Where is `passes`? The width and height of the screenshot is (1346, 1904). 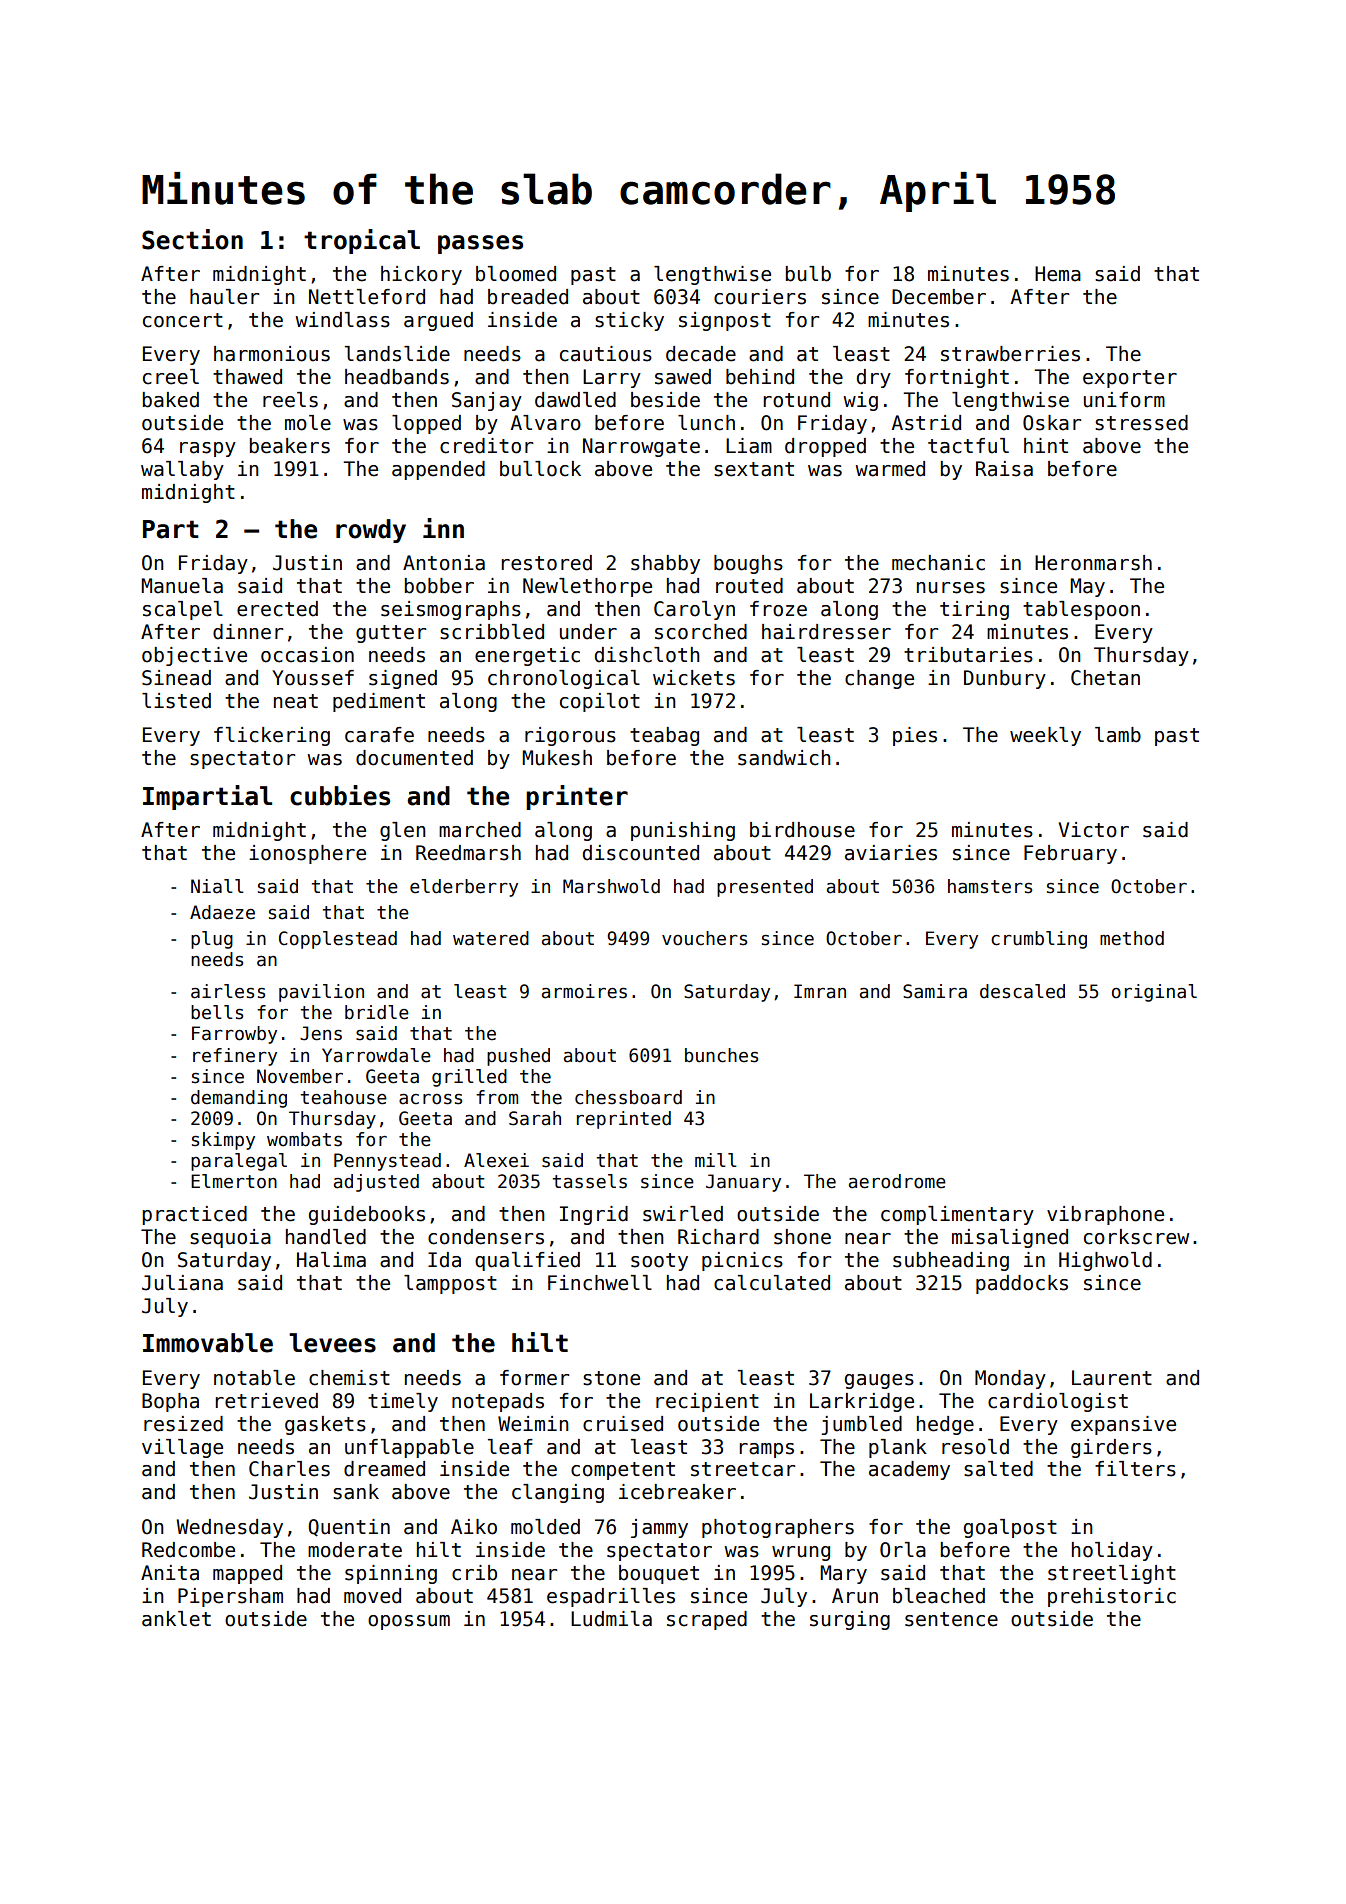
passes is located at coordinates (480, 244).
